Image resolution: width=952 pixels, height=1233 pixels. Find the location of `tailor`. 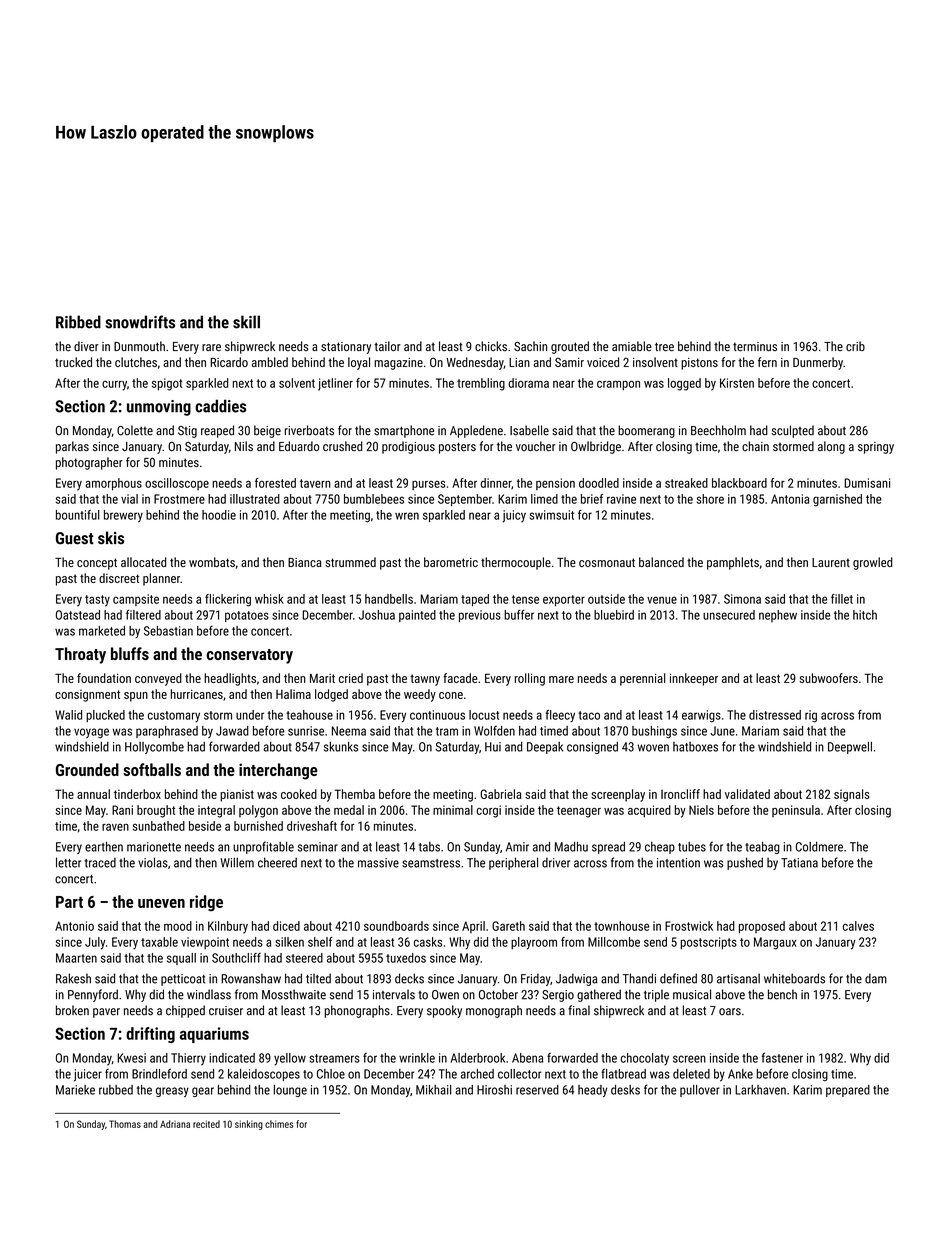

tailor is located at coordinates (387, 346).
